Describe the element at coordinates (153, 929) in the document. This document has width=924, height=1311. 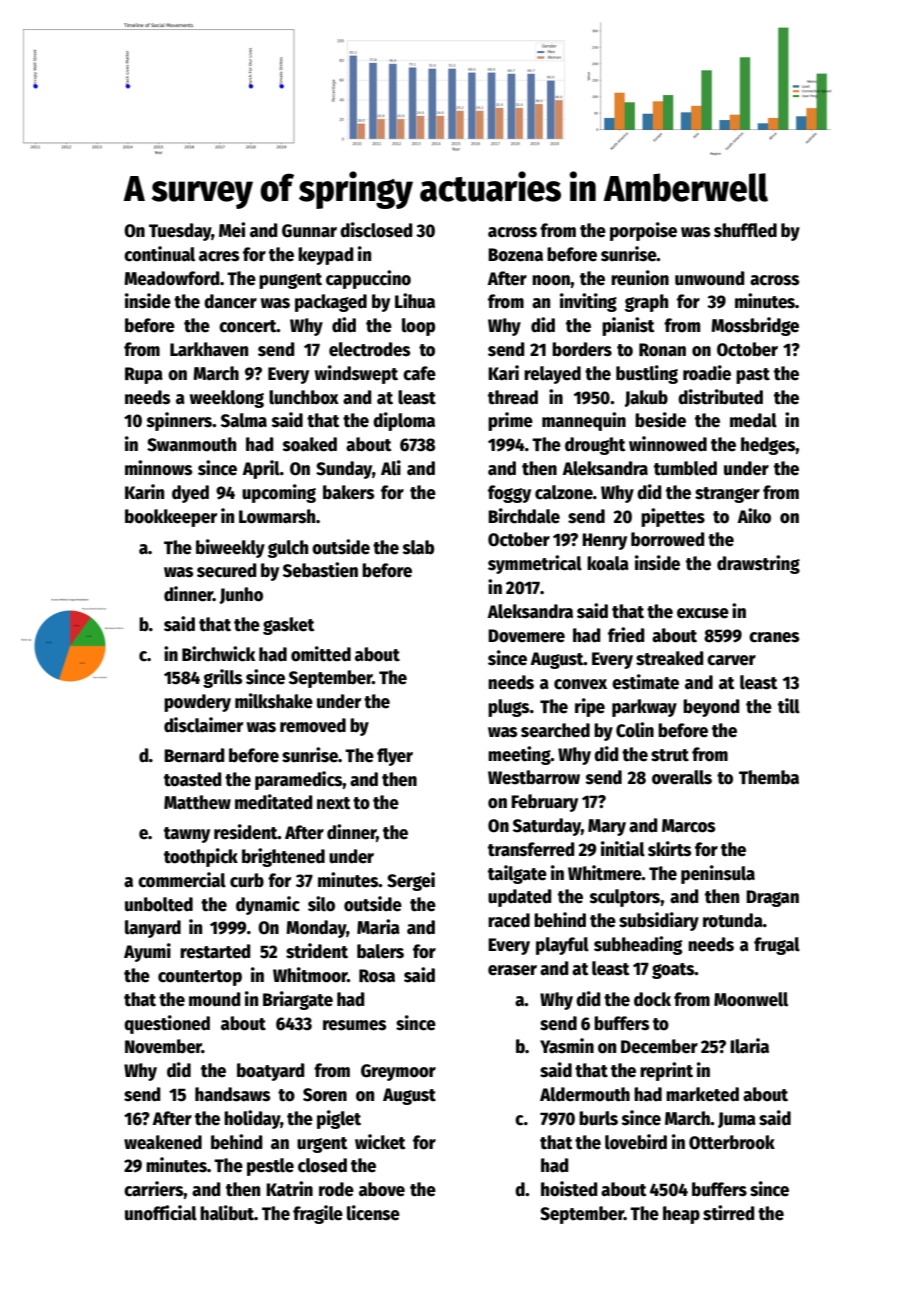
I see `lanyard` at that location.
